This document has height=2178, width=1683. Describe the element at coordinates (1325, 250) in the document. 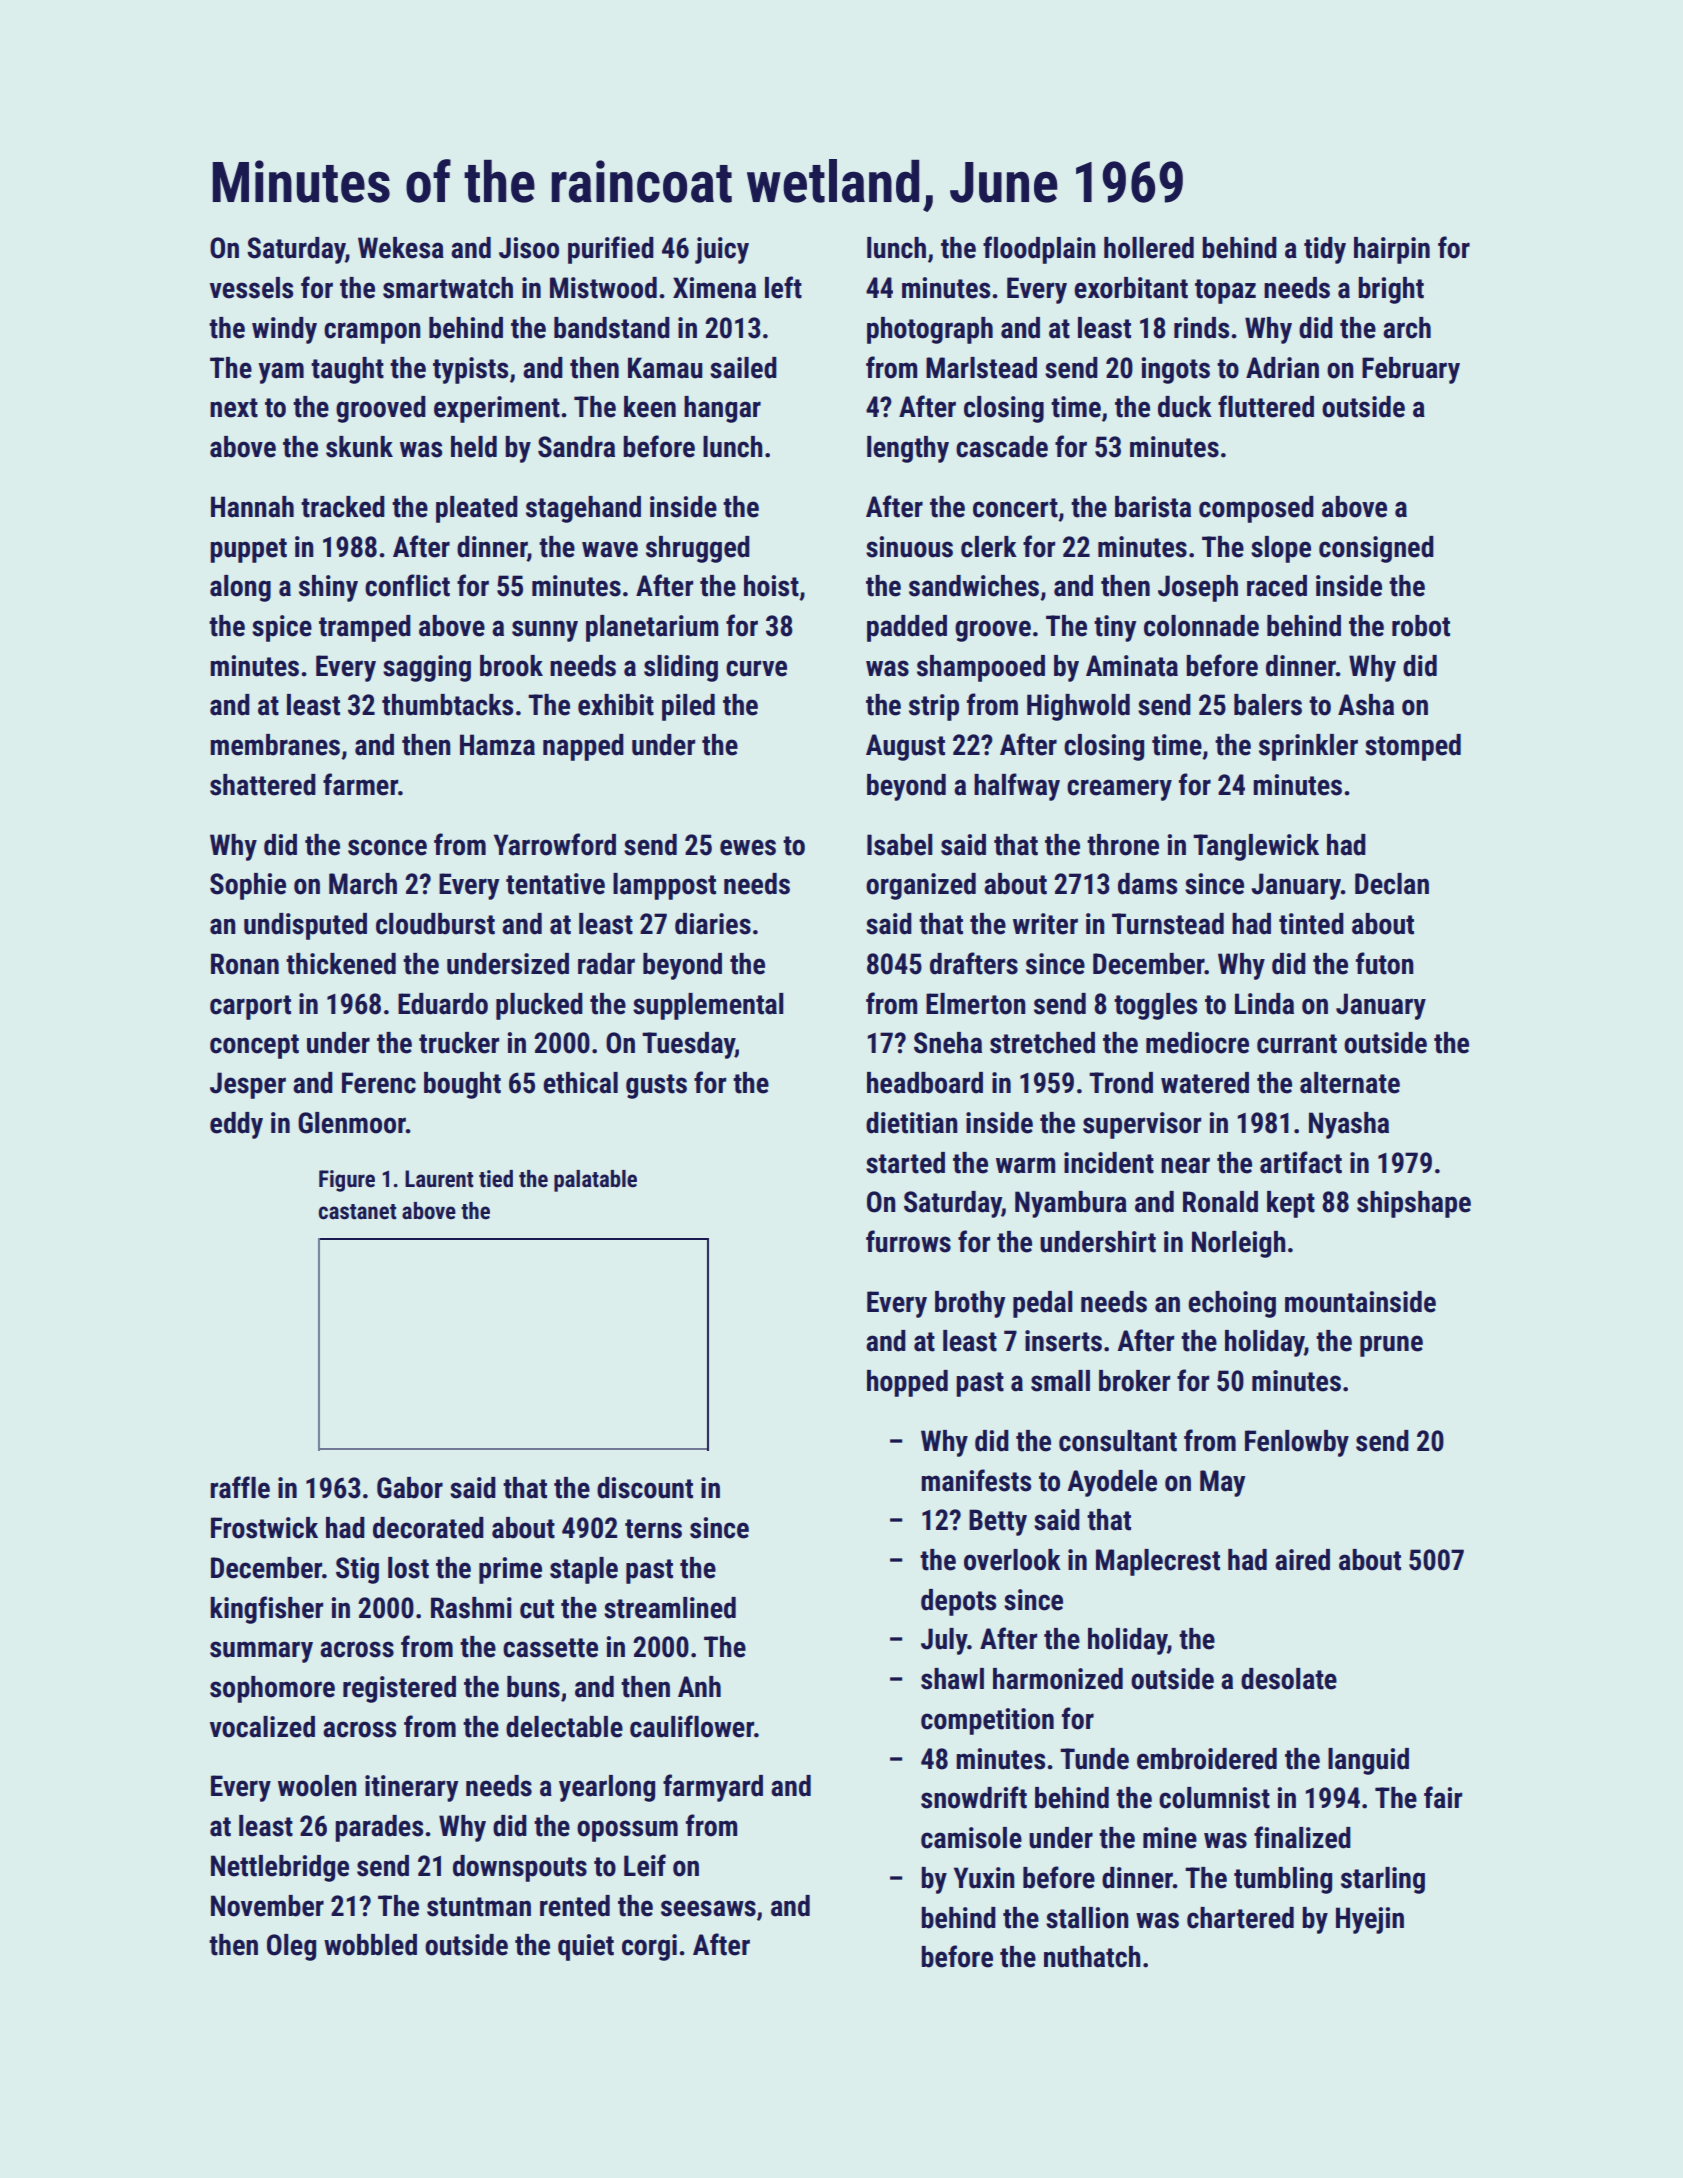

I see `tidy` at that location.
